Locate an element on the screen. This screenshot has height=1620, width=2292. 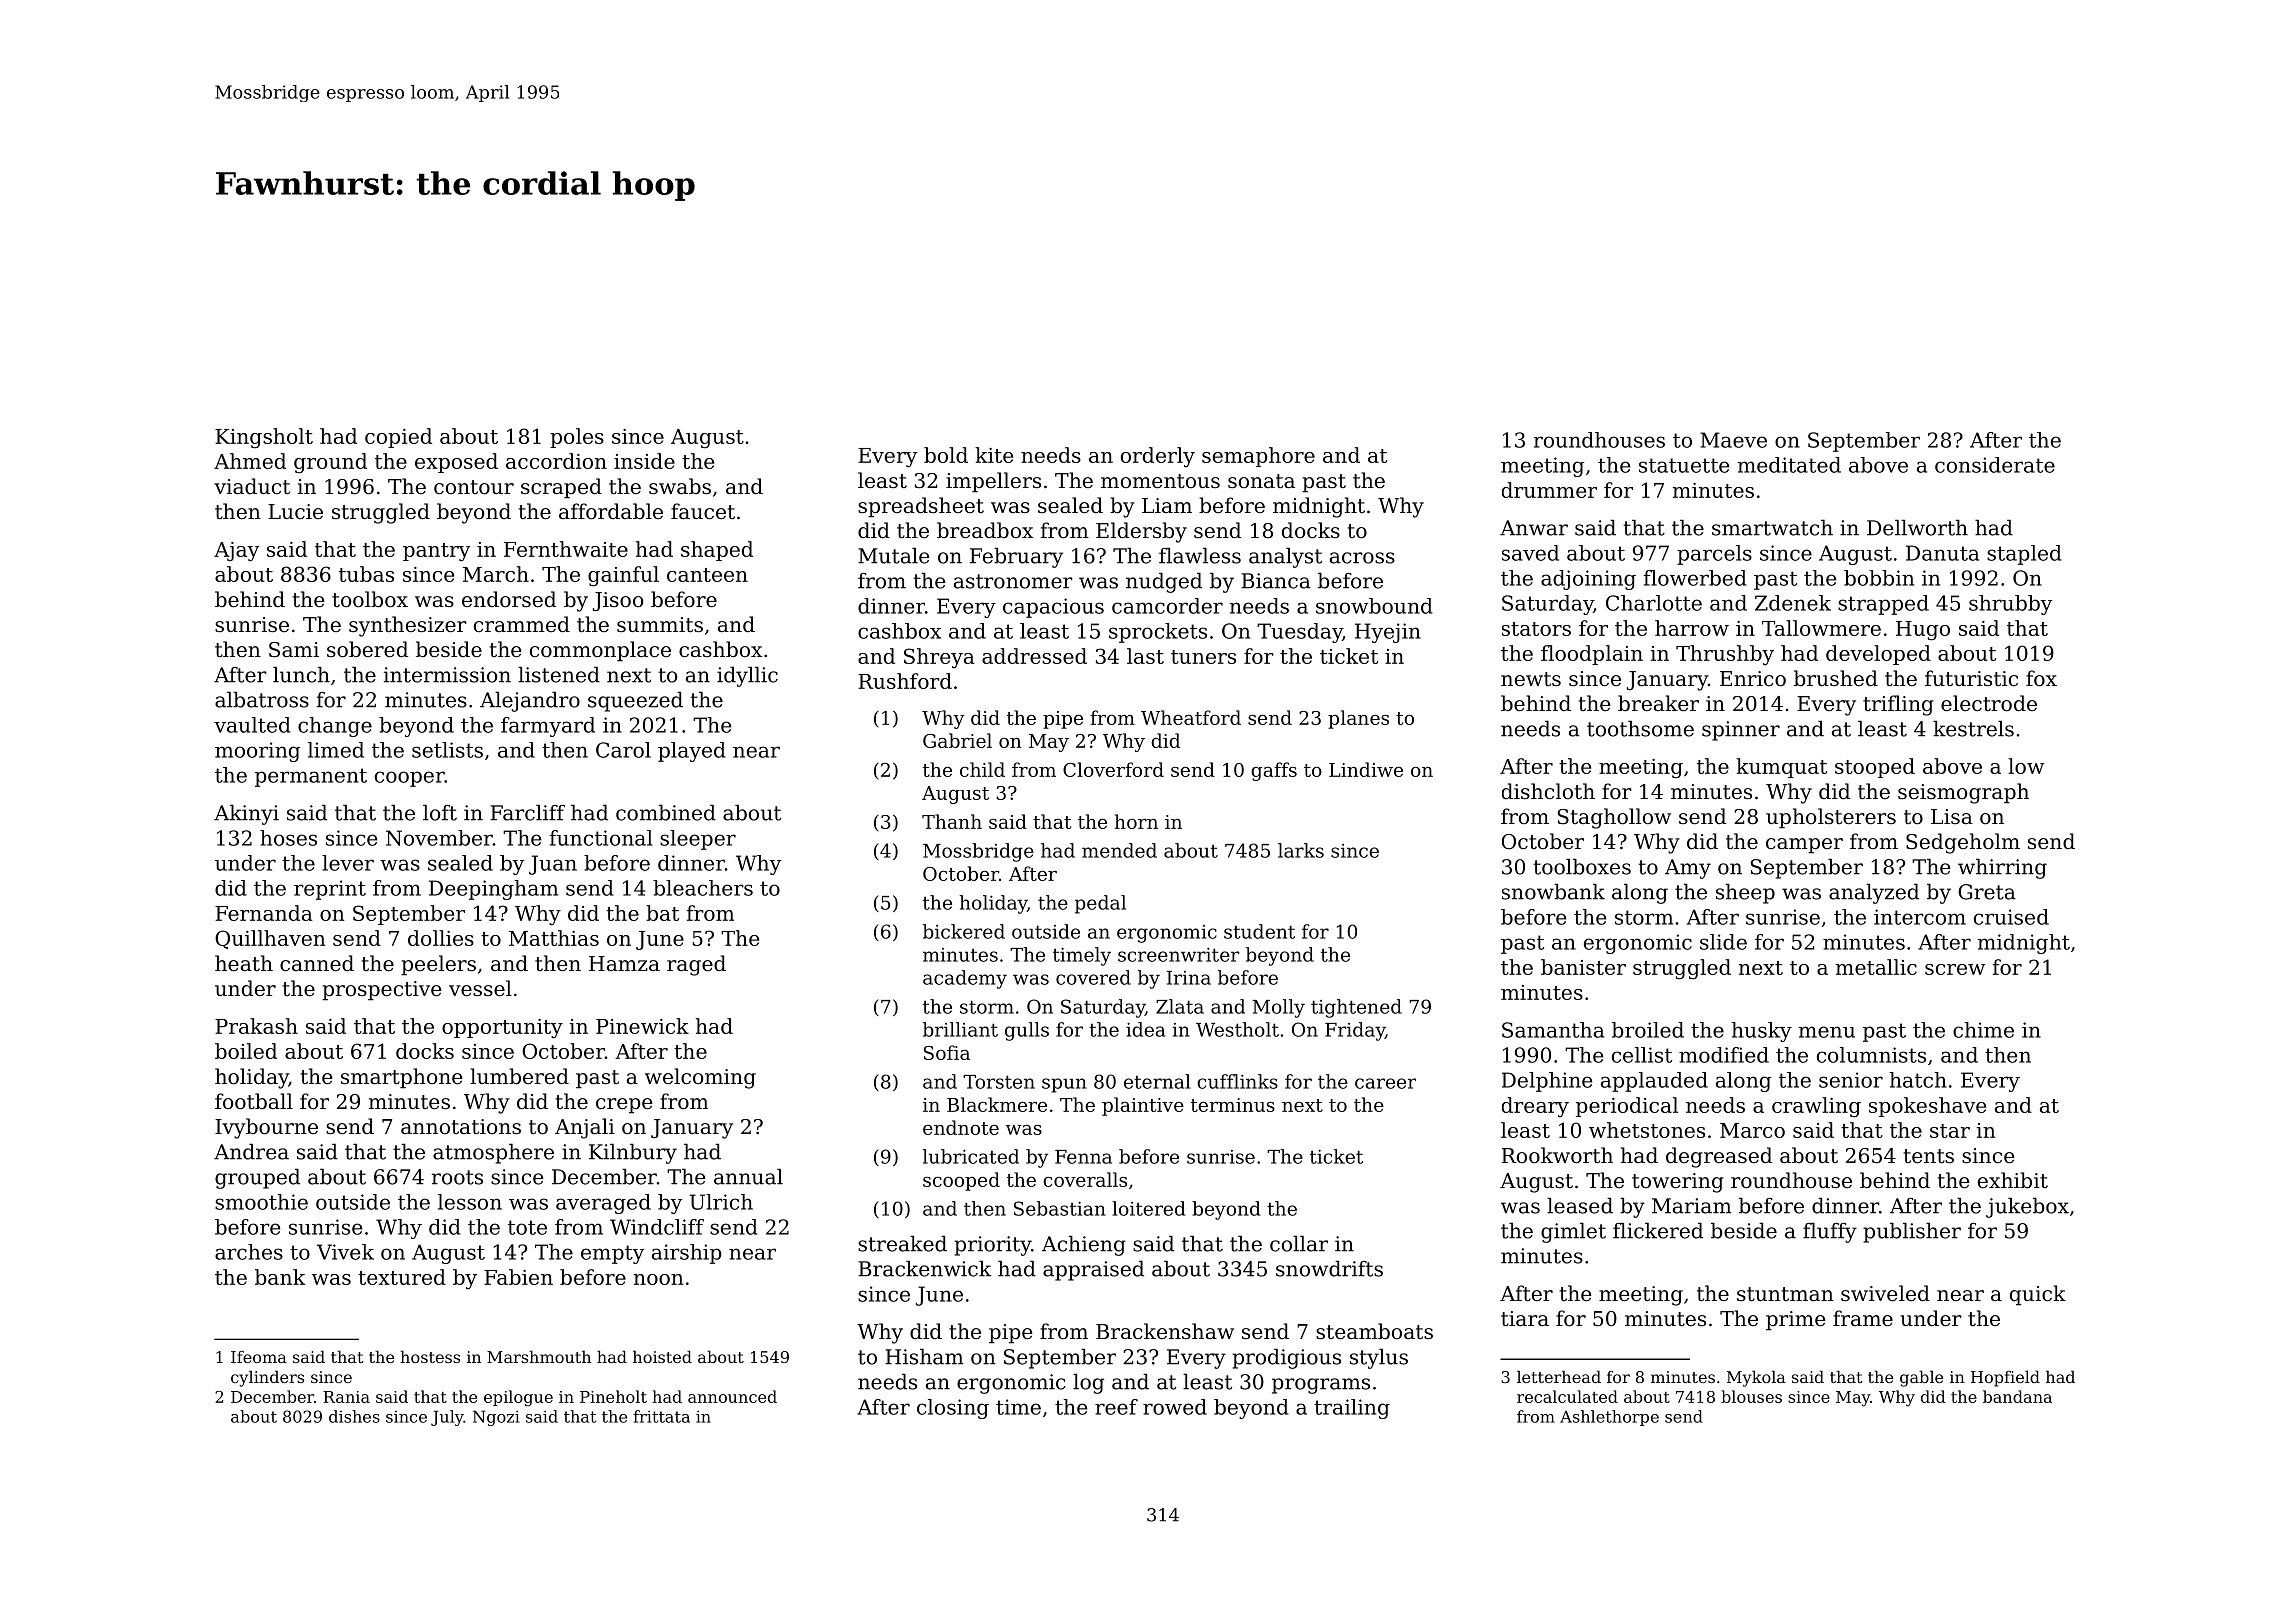
permanent is located at coordinates (311, 777).
